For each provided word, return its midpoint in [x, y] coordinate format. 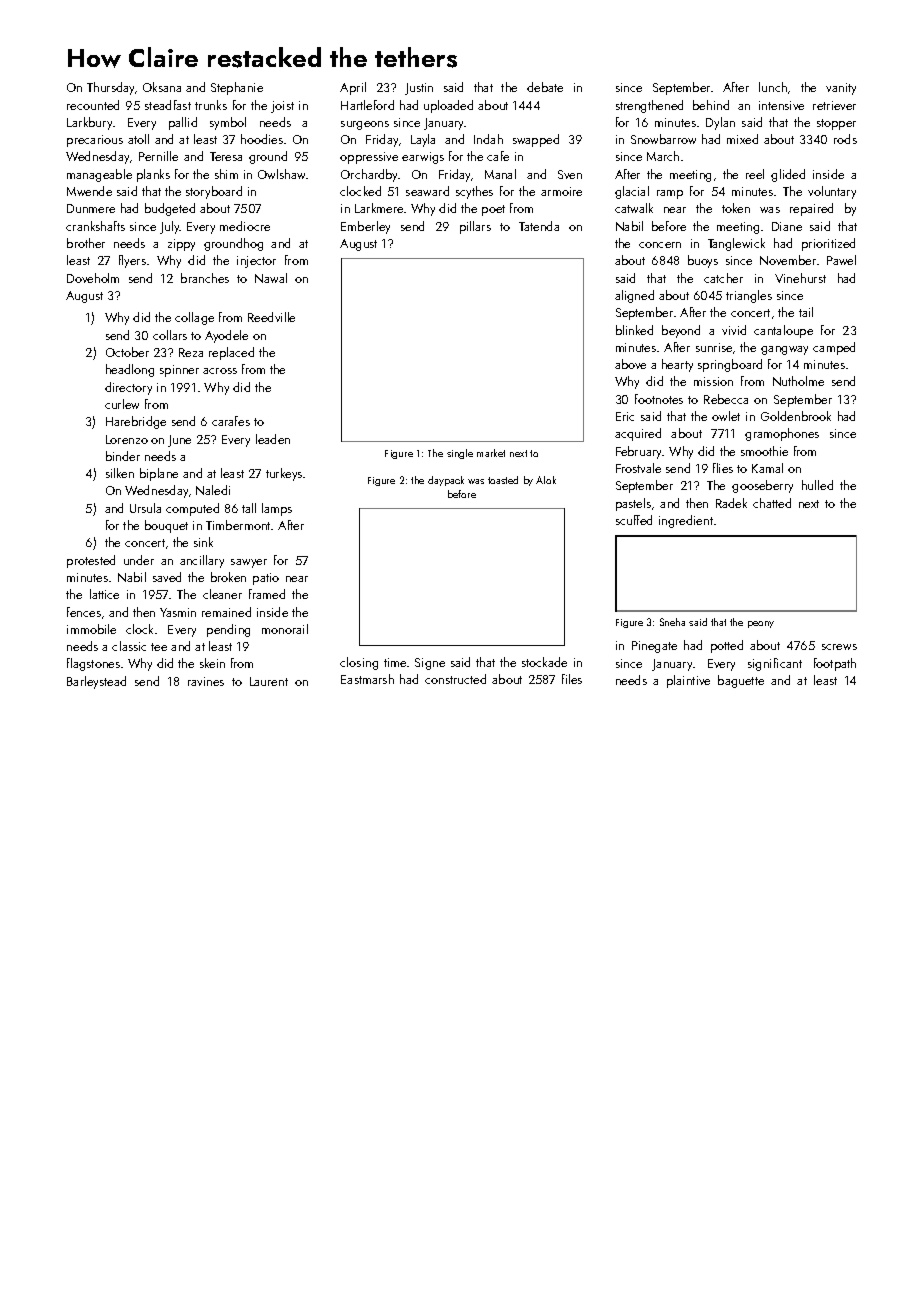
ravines [206, 681]
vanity [841, 89]
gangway [784, 350]
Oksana [162, 87]
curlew [122, 404]
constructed [455, 679]
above [630, 364]
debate [545, 87]
